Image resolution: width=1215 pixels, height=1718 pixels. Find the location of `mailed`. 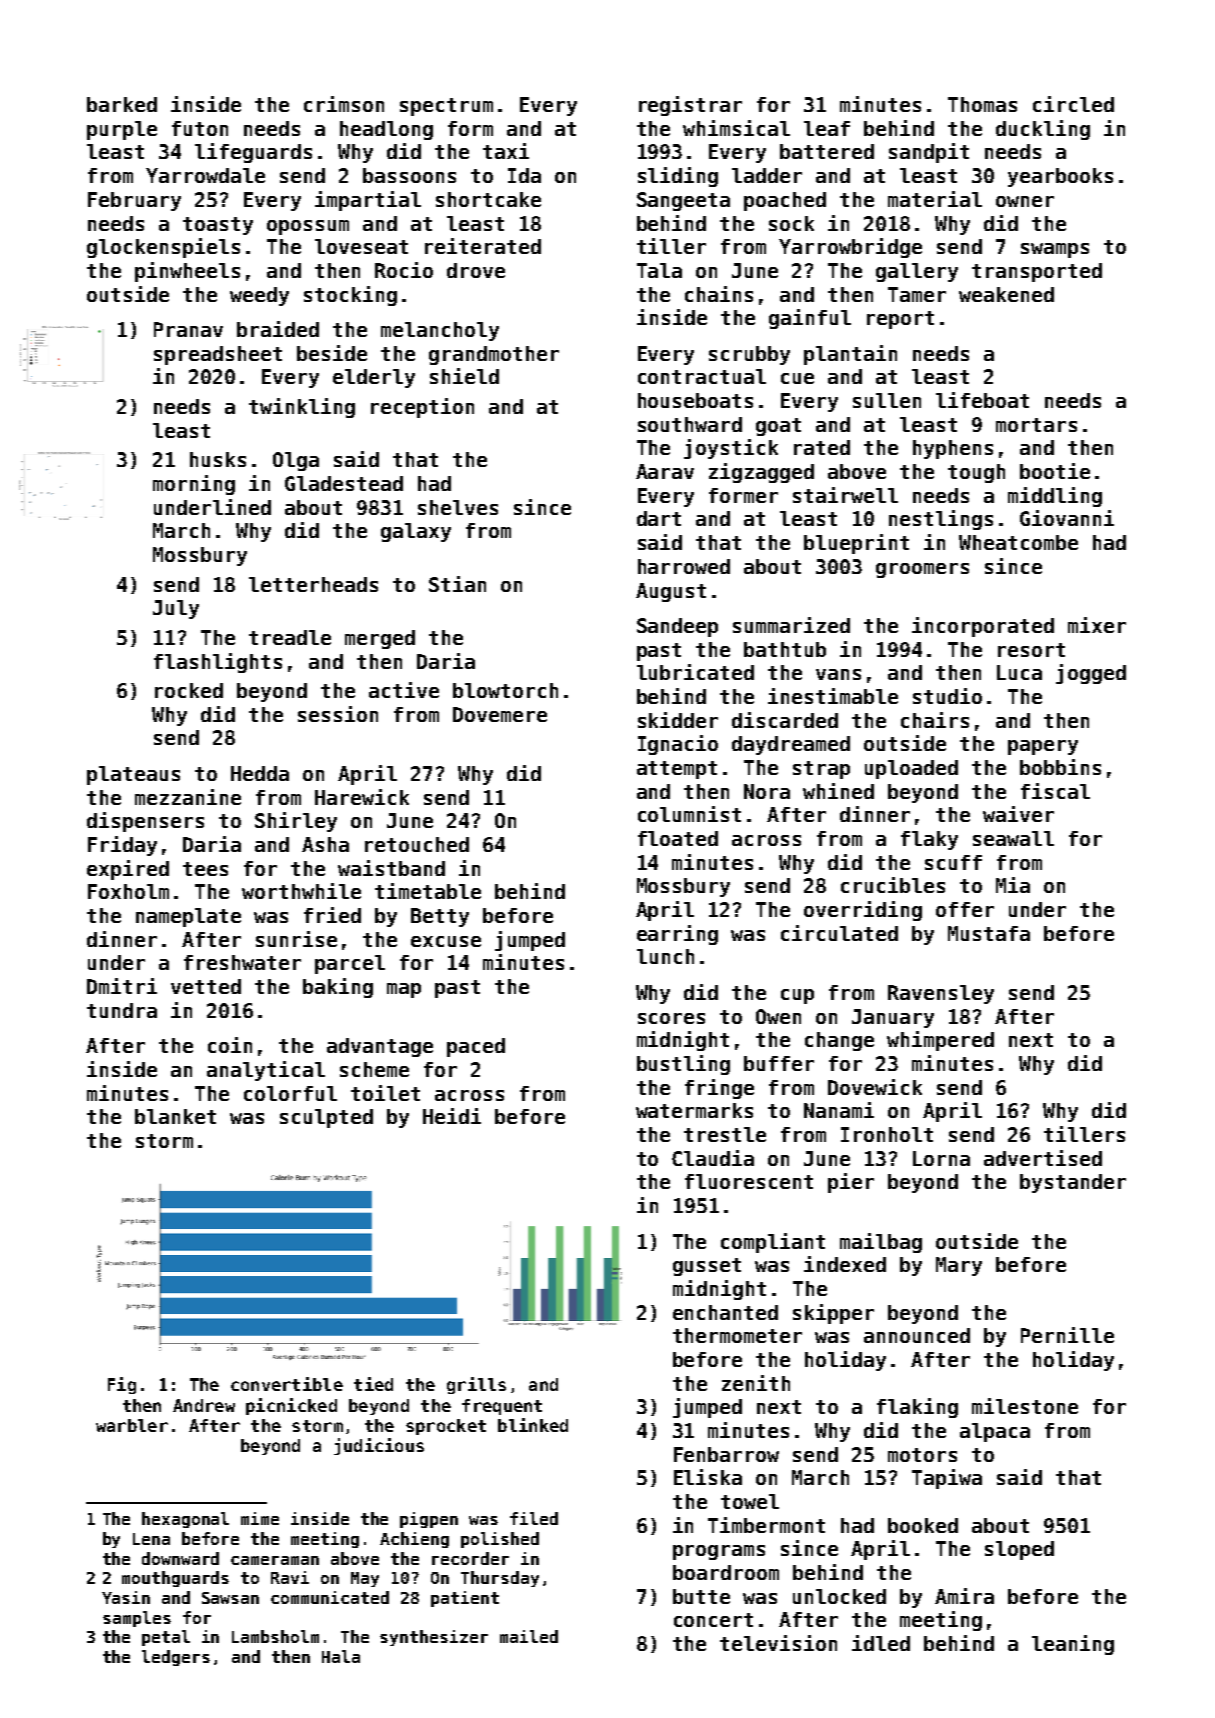

mailed is located at coordinates (529, 1636).
